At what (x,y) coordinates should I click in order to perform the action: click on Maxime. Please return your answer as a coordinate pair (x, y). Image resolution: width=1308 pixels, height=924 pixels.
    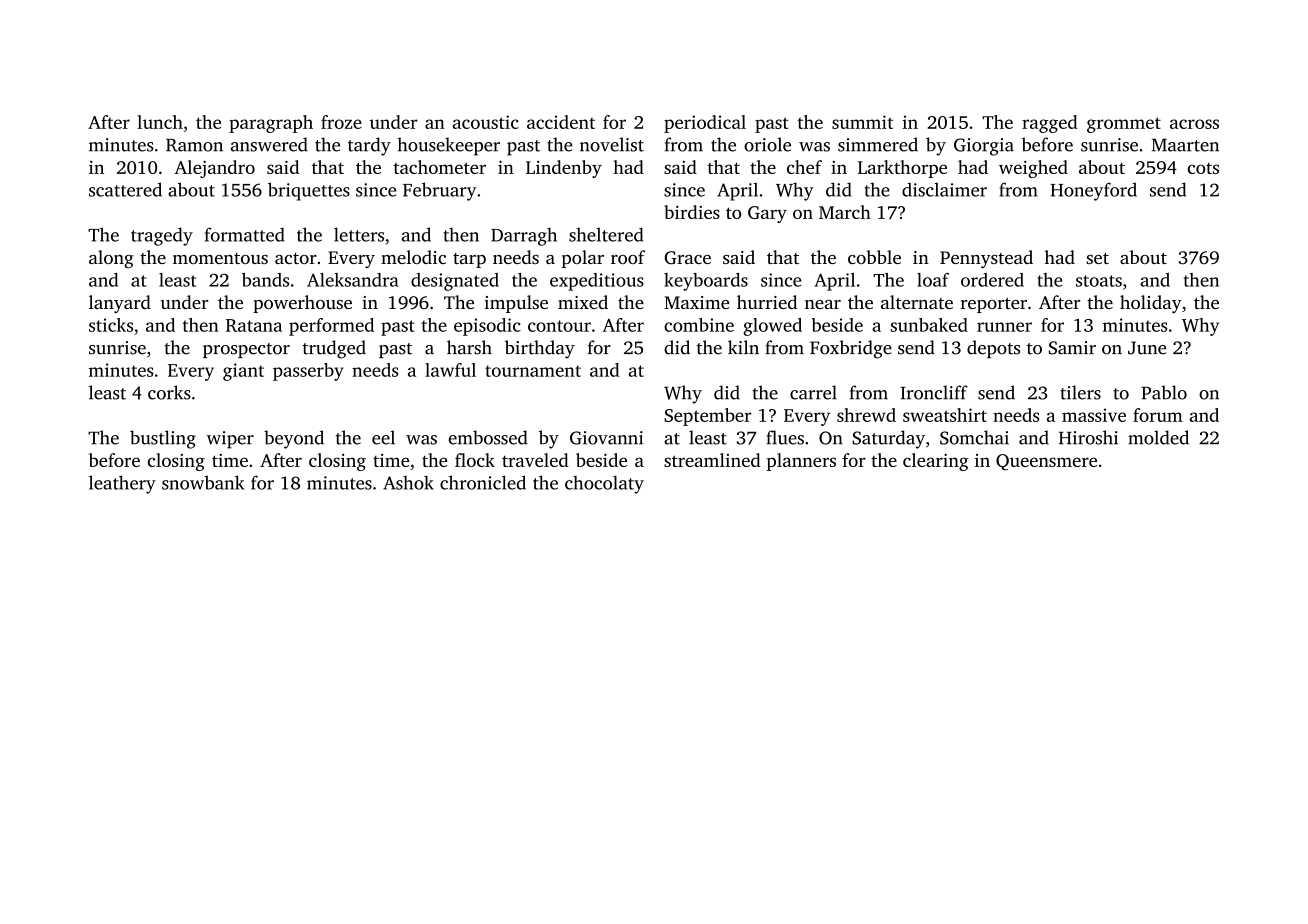
    Looking at the image, I should click on (696, 302).
